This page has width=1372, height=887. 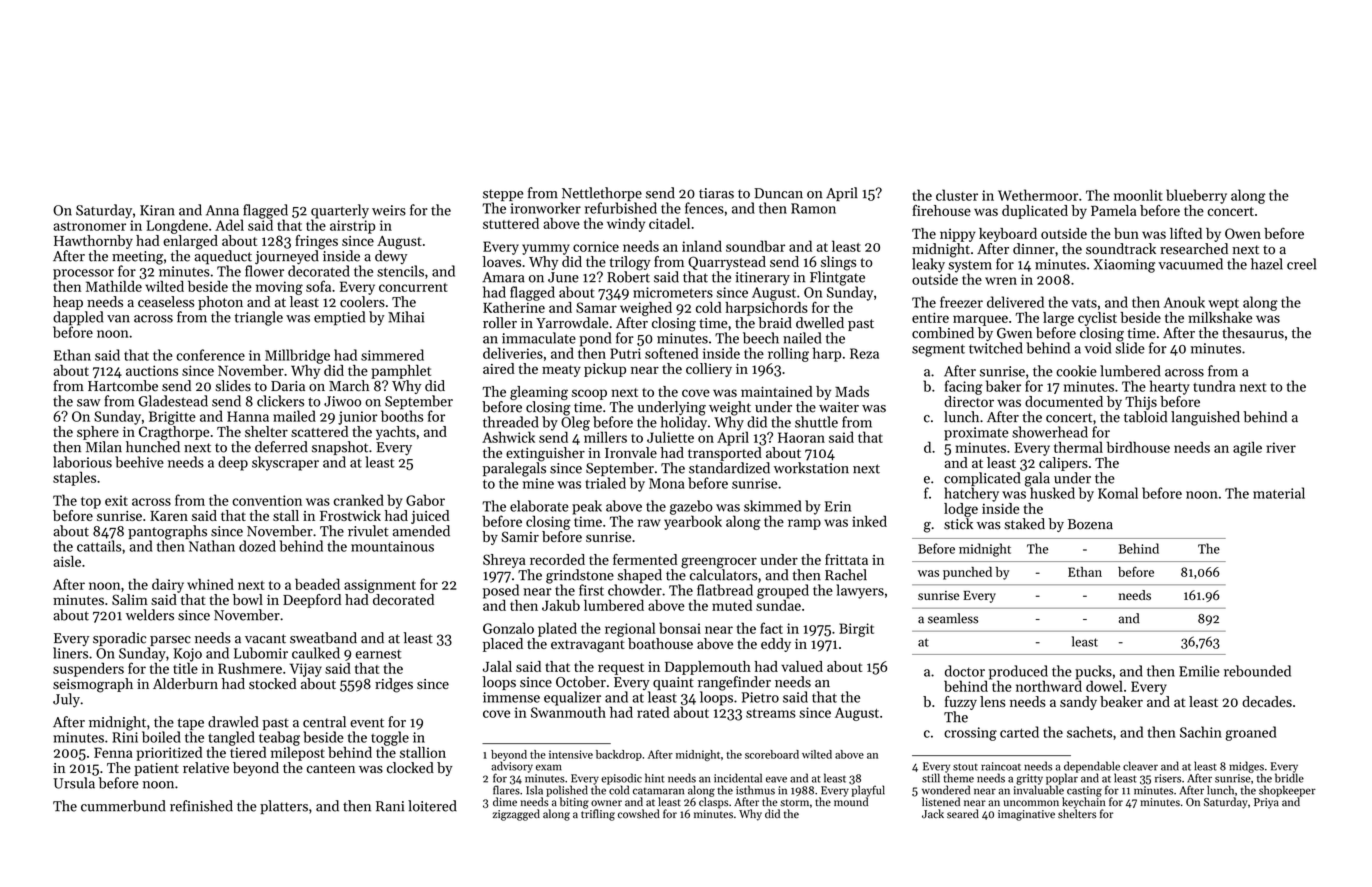 What do you see at coordinates (78, 318) in the page?
I see `dappled` at bounding box center [78, 318].
